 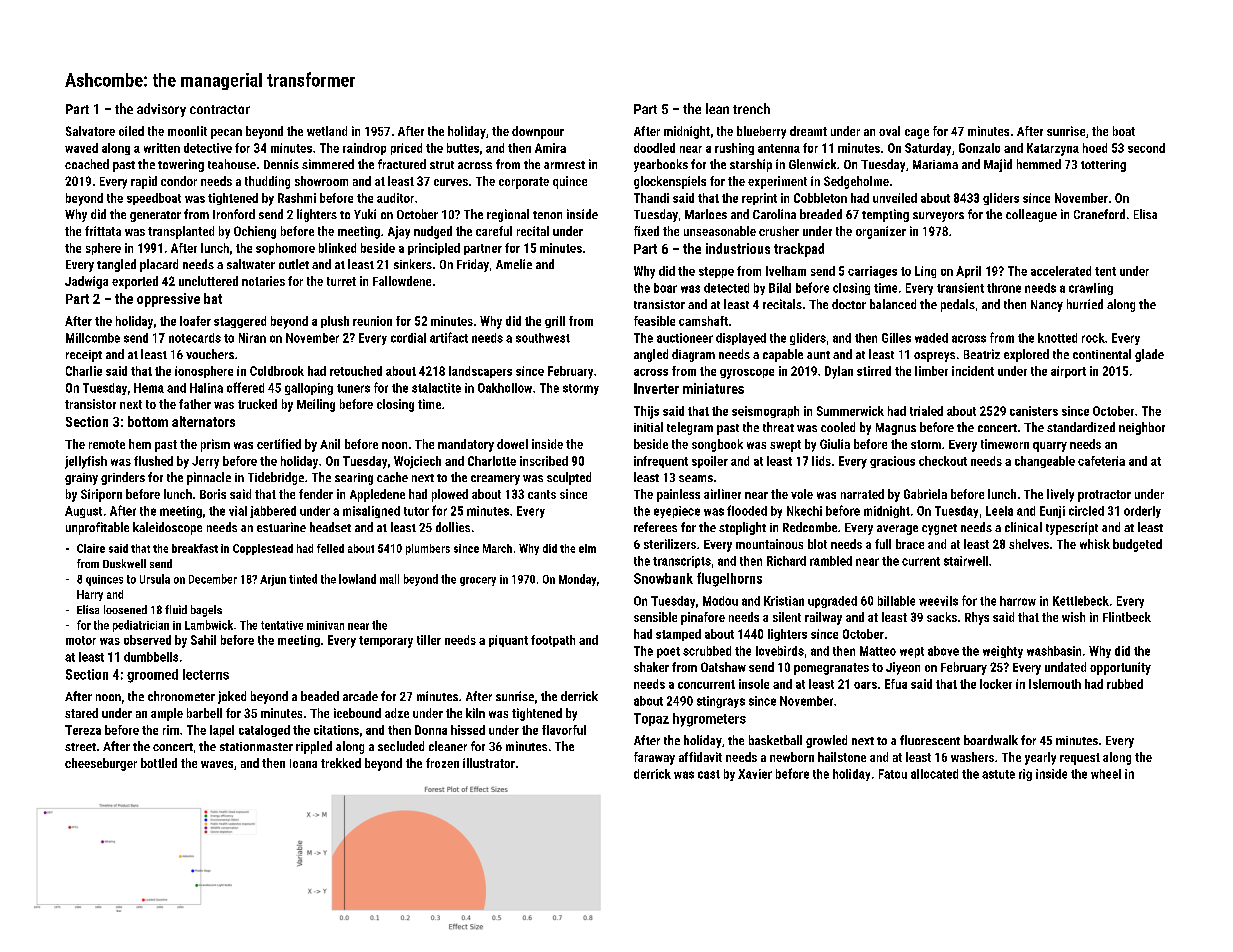 I want to click on shaker, so click(x=651, y=667).
